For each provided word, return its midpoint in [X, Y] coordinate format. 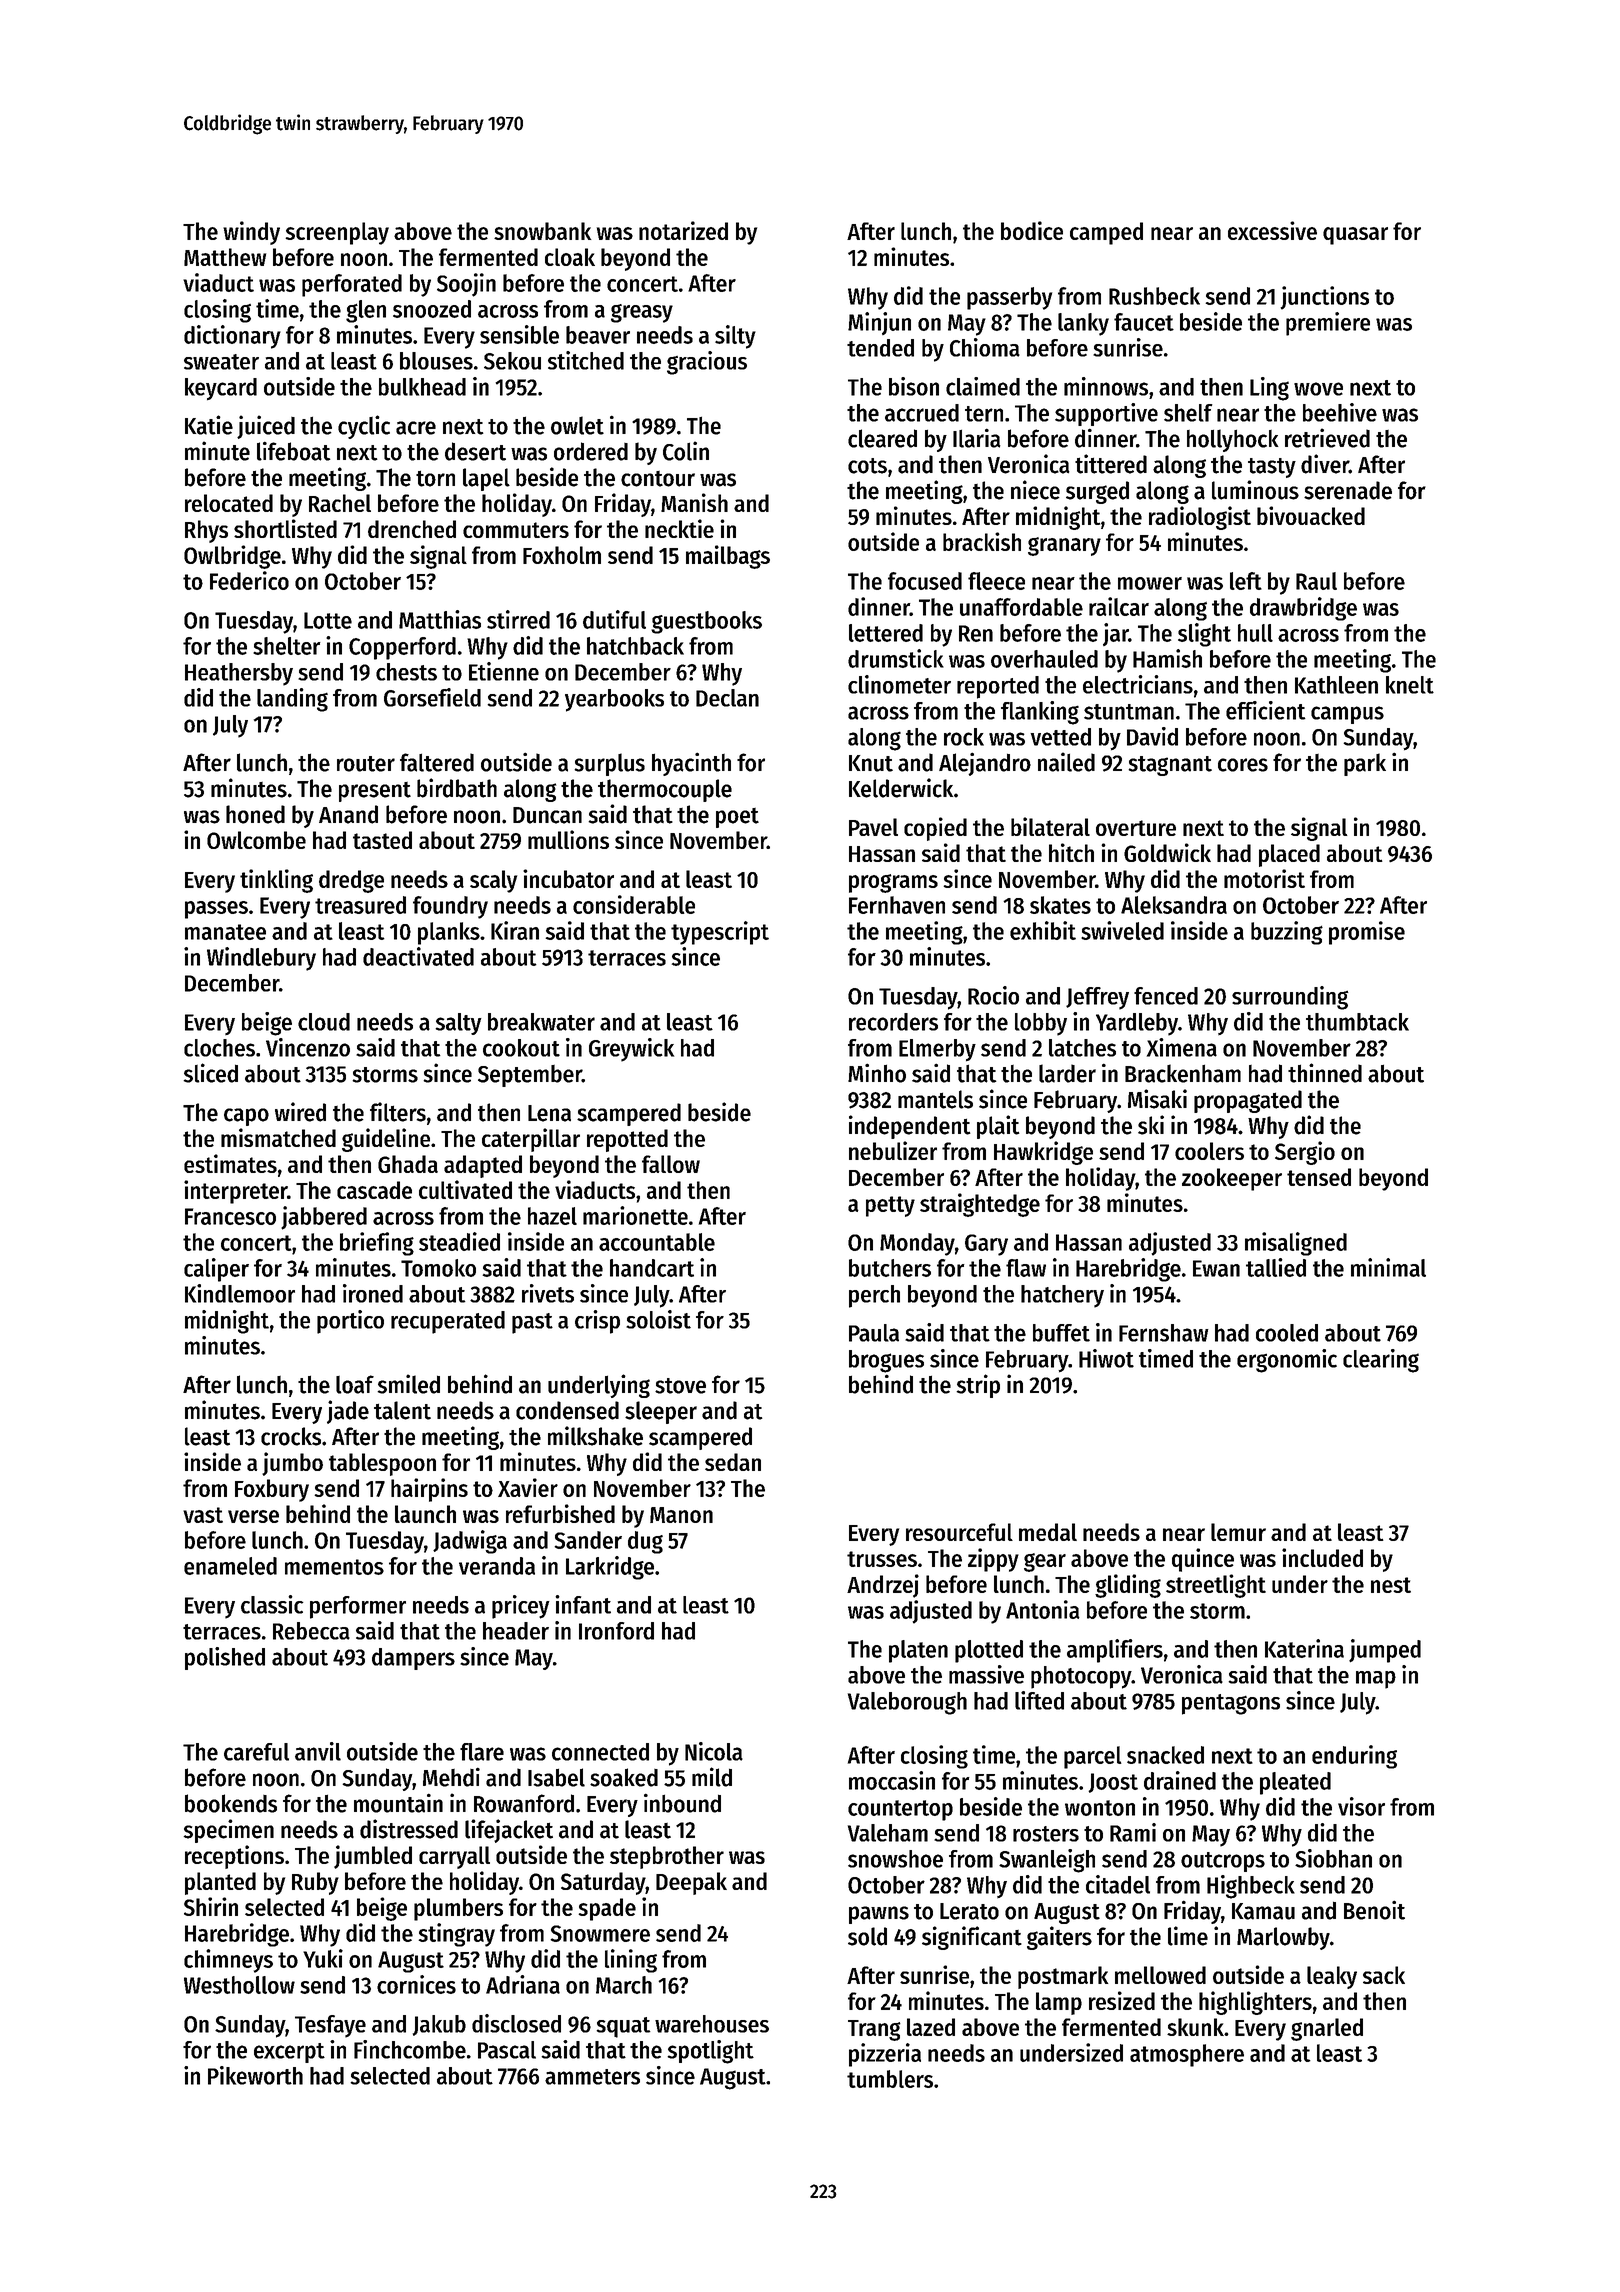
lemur [1238, 1532]
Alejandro [985, 764]
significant [972, 1938]
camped [1106, 233]
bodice [1032, 230]
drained [1180, 1780]
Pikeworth [255, 2075]
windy [251, 233]
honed [255, 814]
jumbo [292, 1464]
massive [986, 1674]
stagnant [1170, 766]
